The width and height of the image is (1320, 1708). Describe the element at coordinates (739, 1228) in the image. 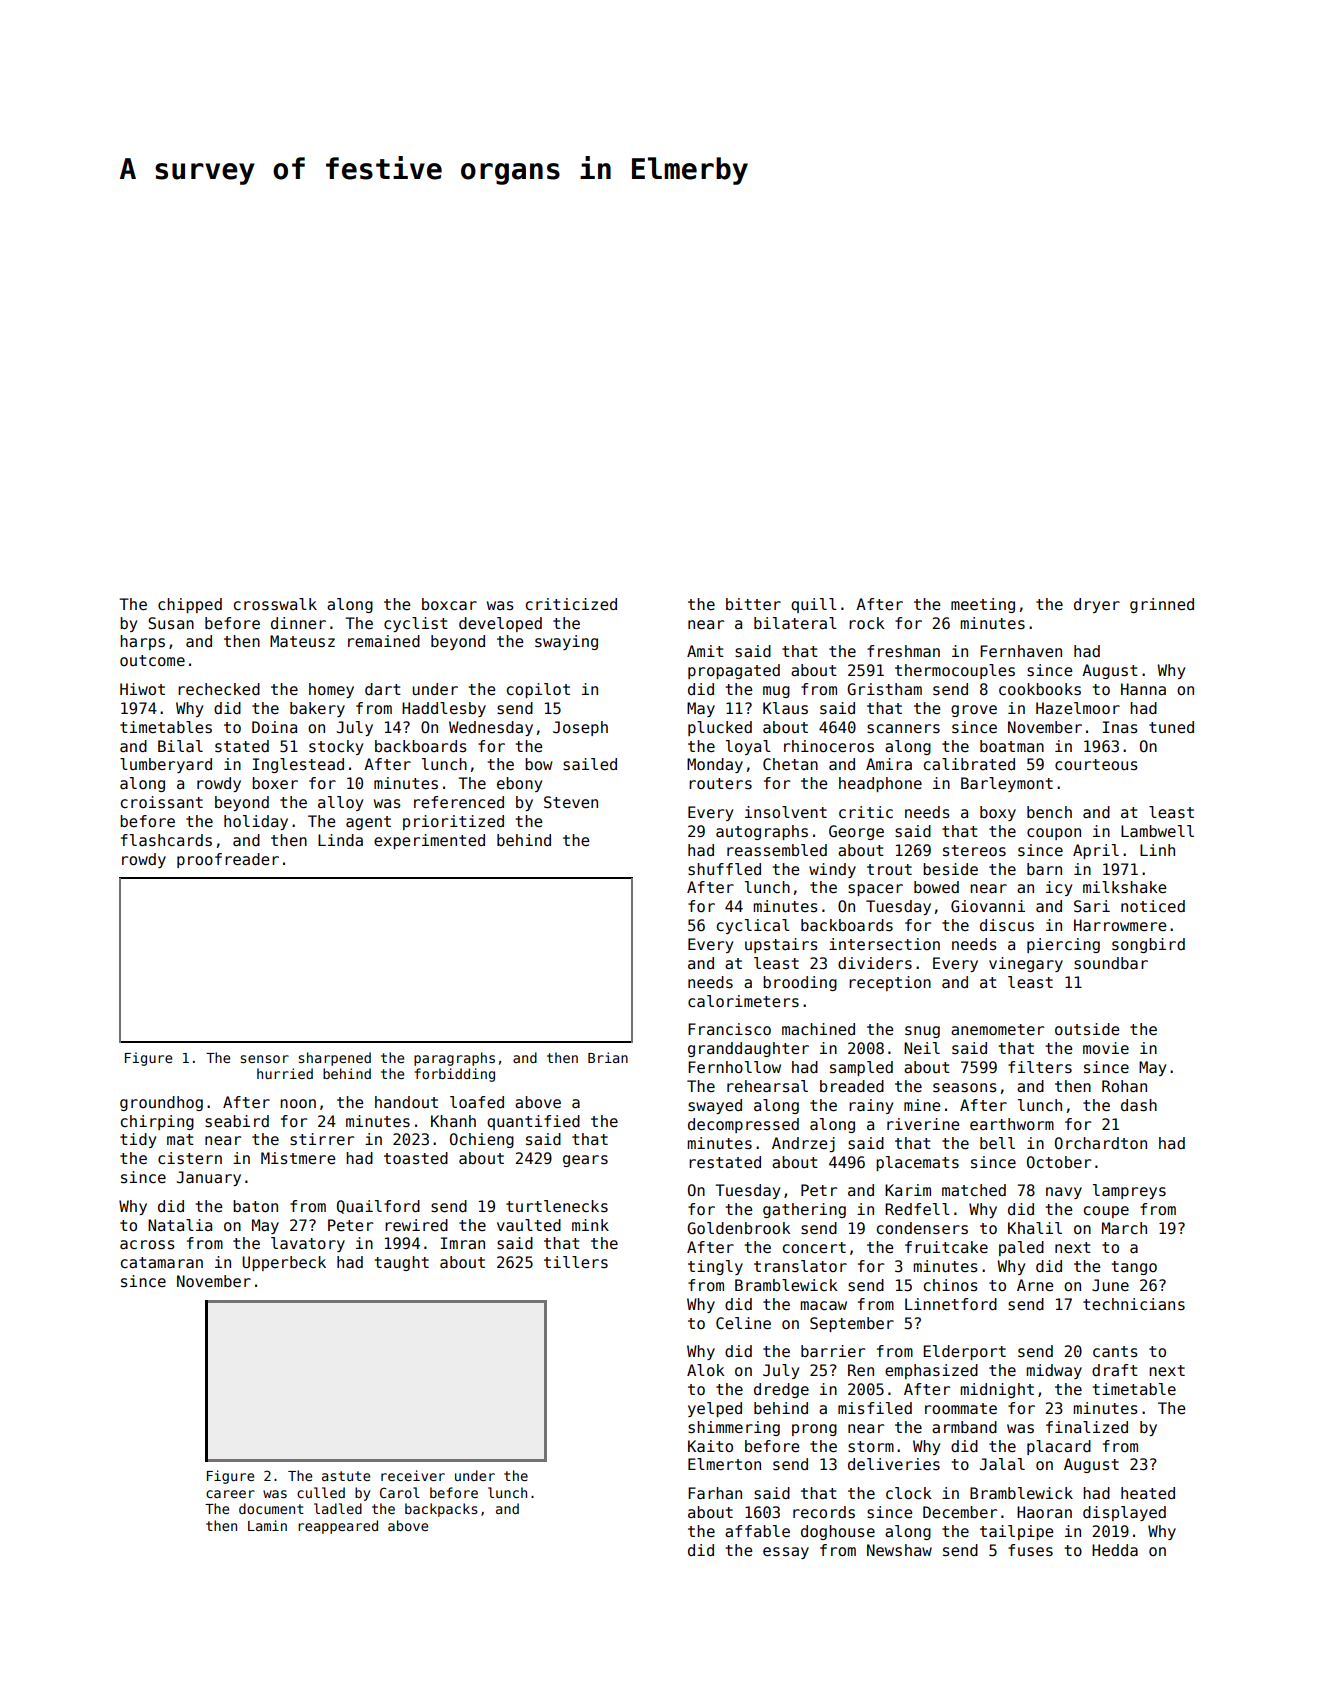

I see `Goldenbrook` at that location.
